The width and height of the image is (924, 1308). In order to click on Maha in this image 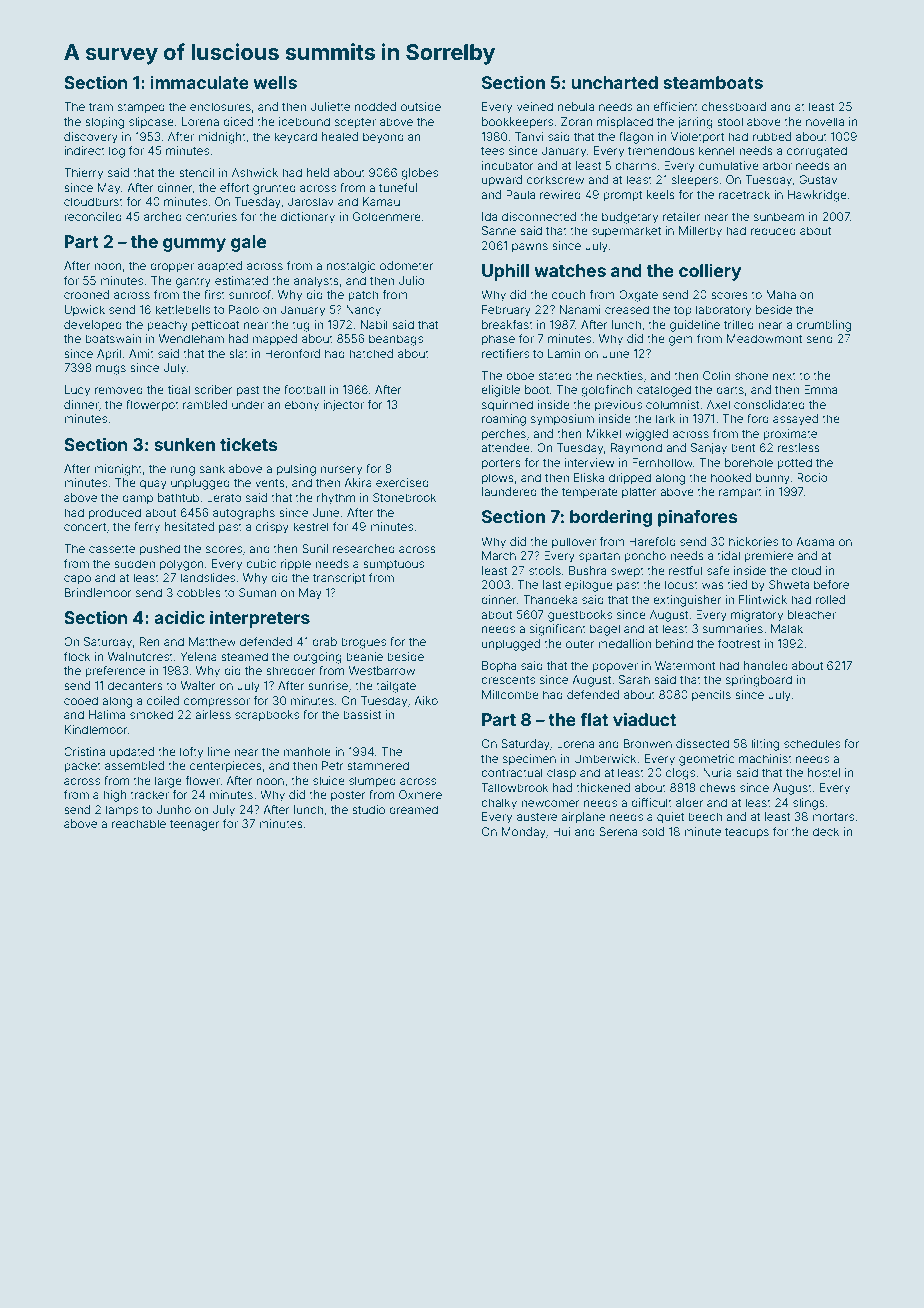, I will do `click(781, 294)`.
